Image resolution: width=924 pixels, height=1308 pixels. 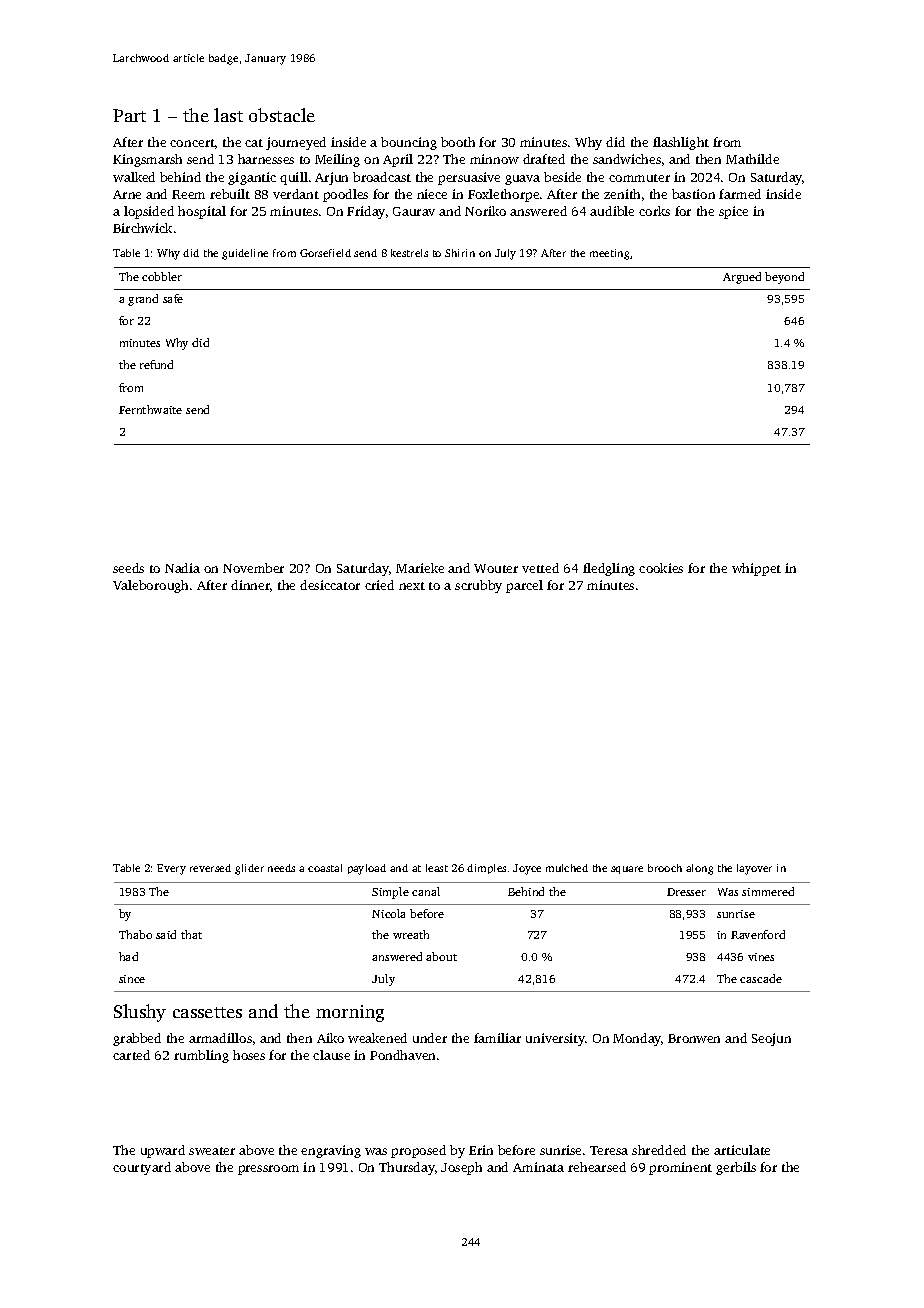 What do you see at coordinates (460, 253) in the document?
I see `Shirin` at bounding box center [460, 253].
